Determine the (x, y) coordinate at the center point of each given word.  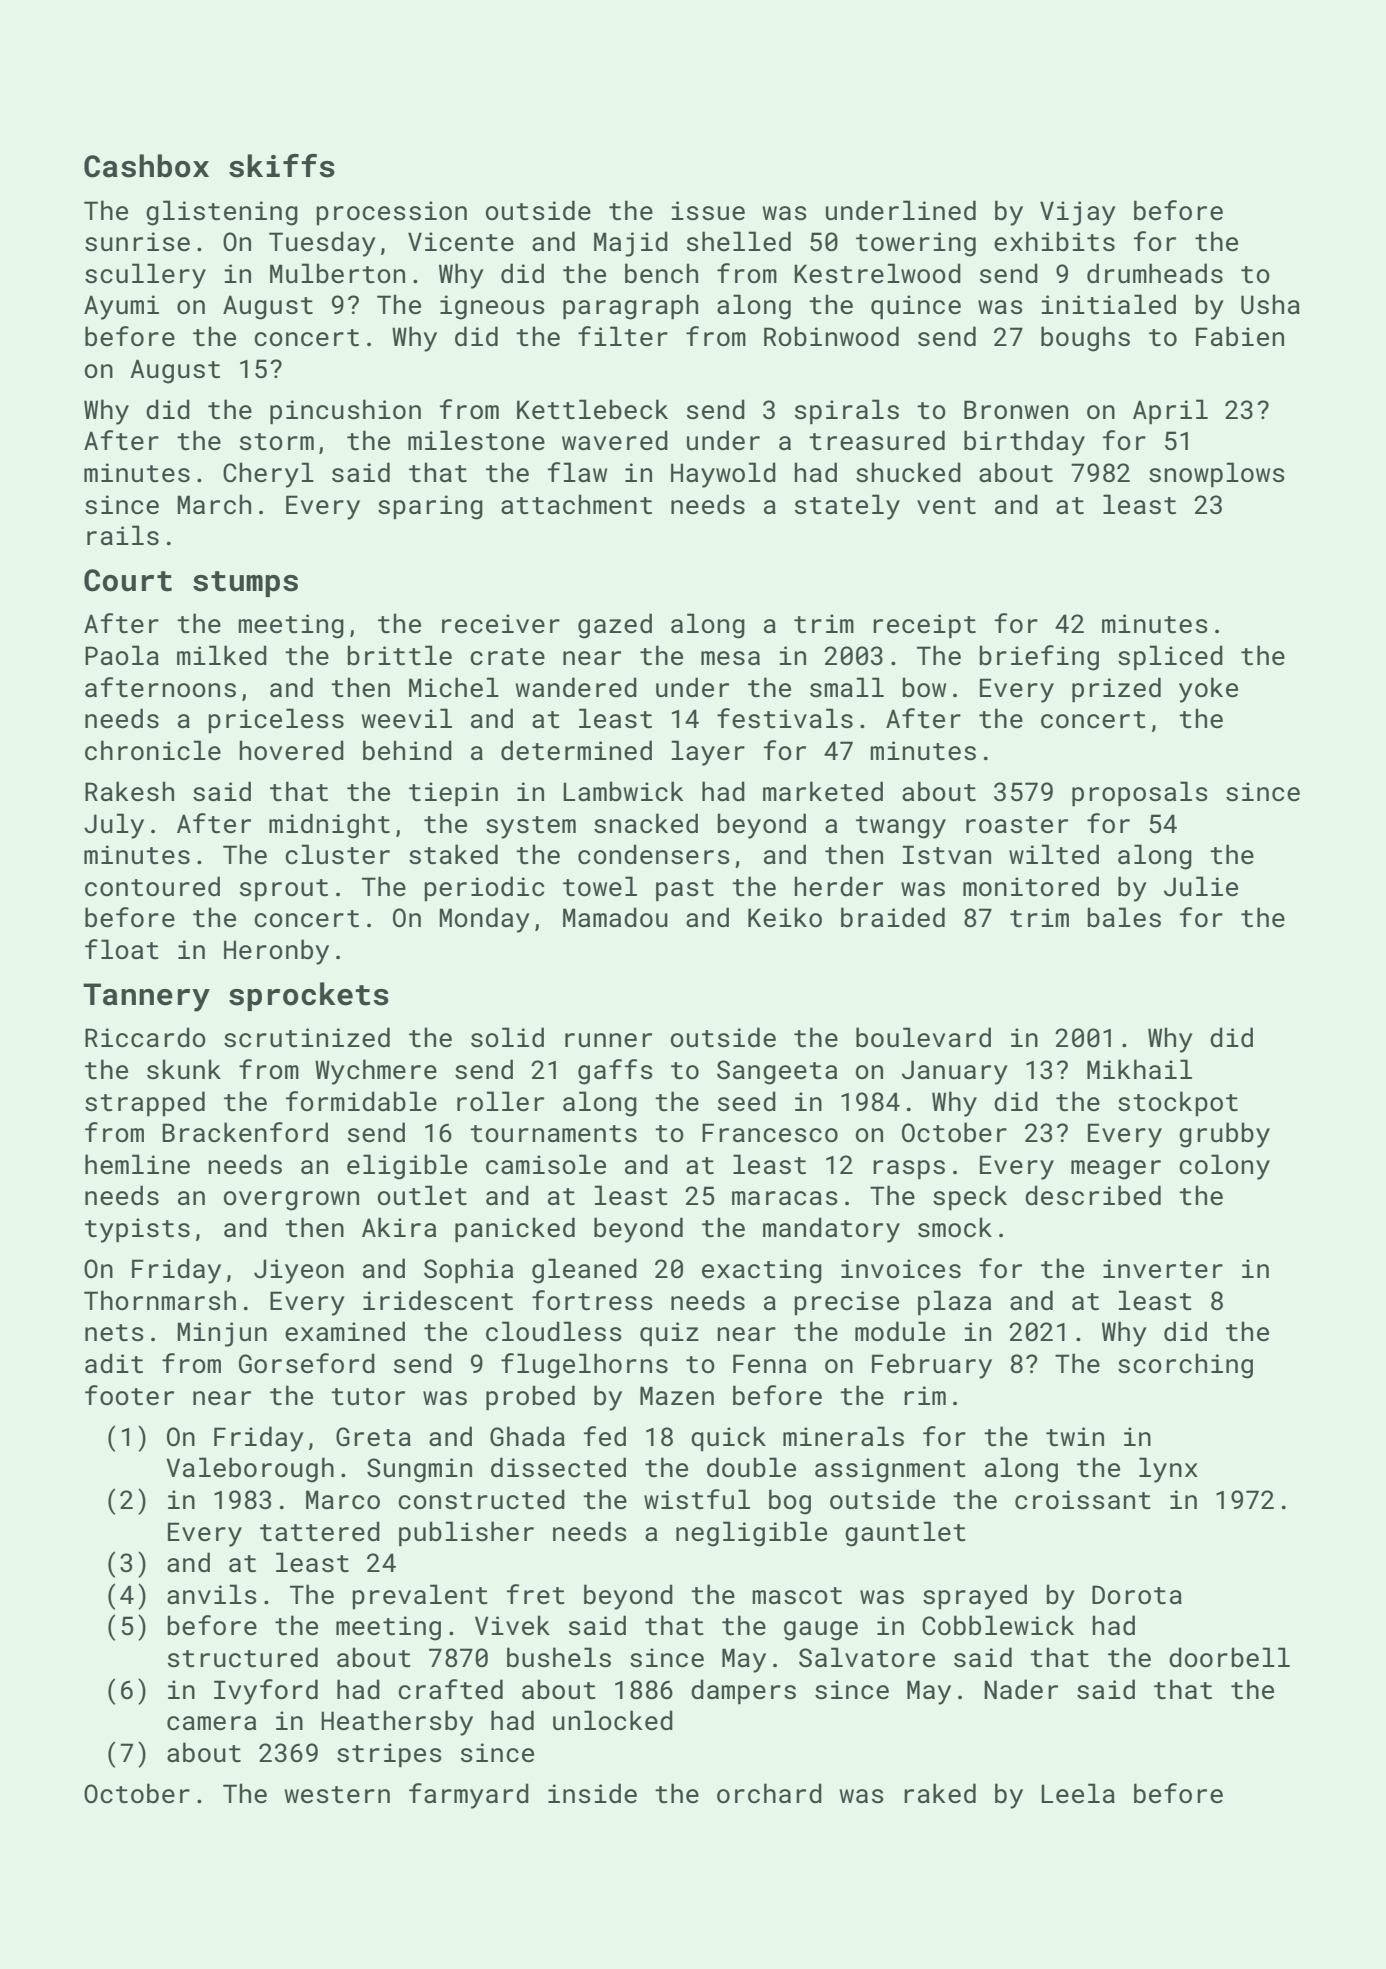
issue (708, 211)
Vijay (1078, 213)
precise (846, 1303)
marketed (823, 791)
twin (1075, 1437)
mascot (797, 1596)
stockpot (1178, 1103)
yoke (1208, 690)
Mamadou (615, 917)
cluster (337, 854)
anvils (212, 1594)
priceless (276, 720)
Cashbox (146, 166)
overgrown (291, 1201)
